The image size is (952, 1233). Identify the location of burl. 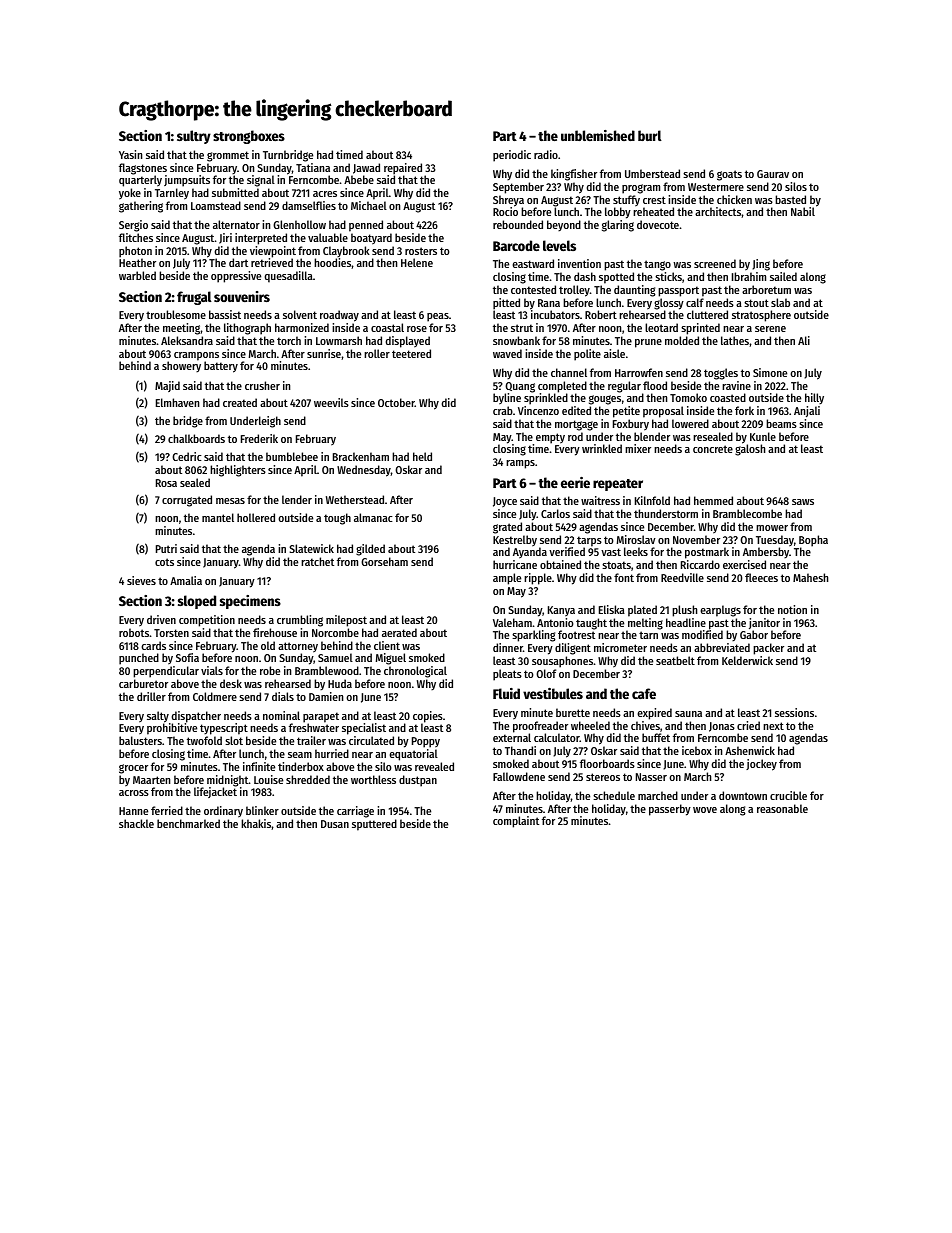
(650, 135).
